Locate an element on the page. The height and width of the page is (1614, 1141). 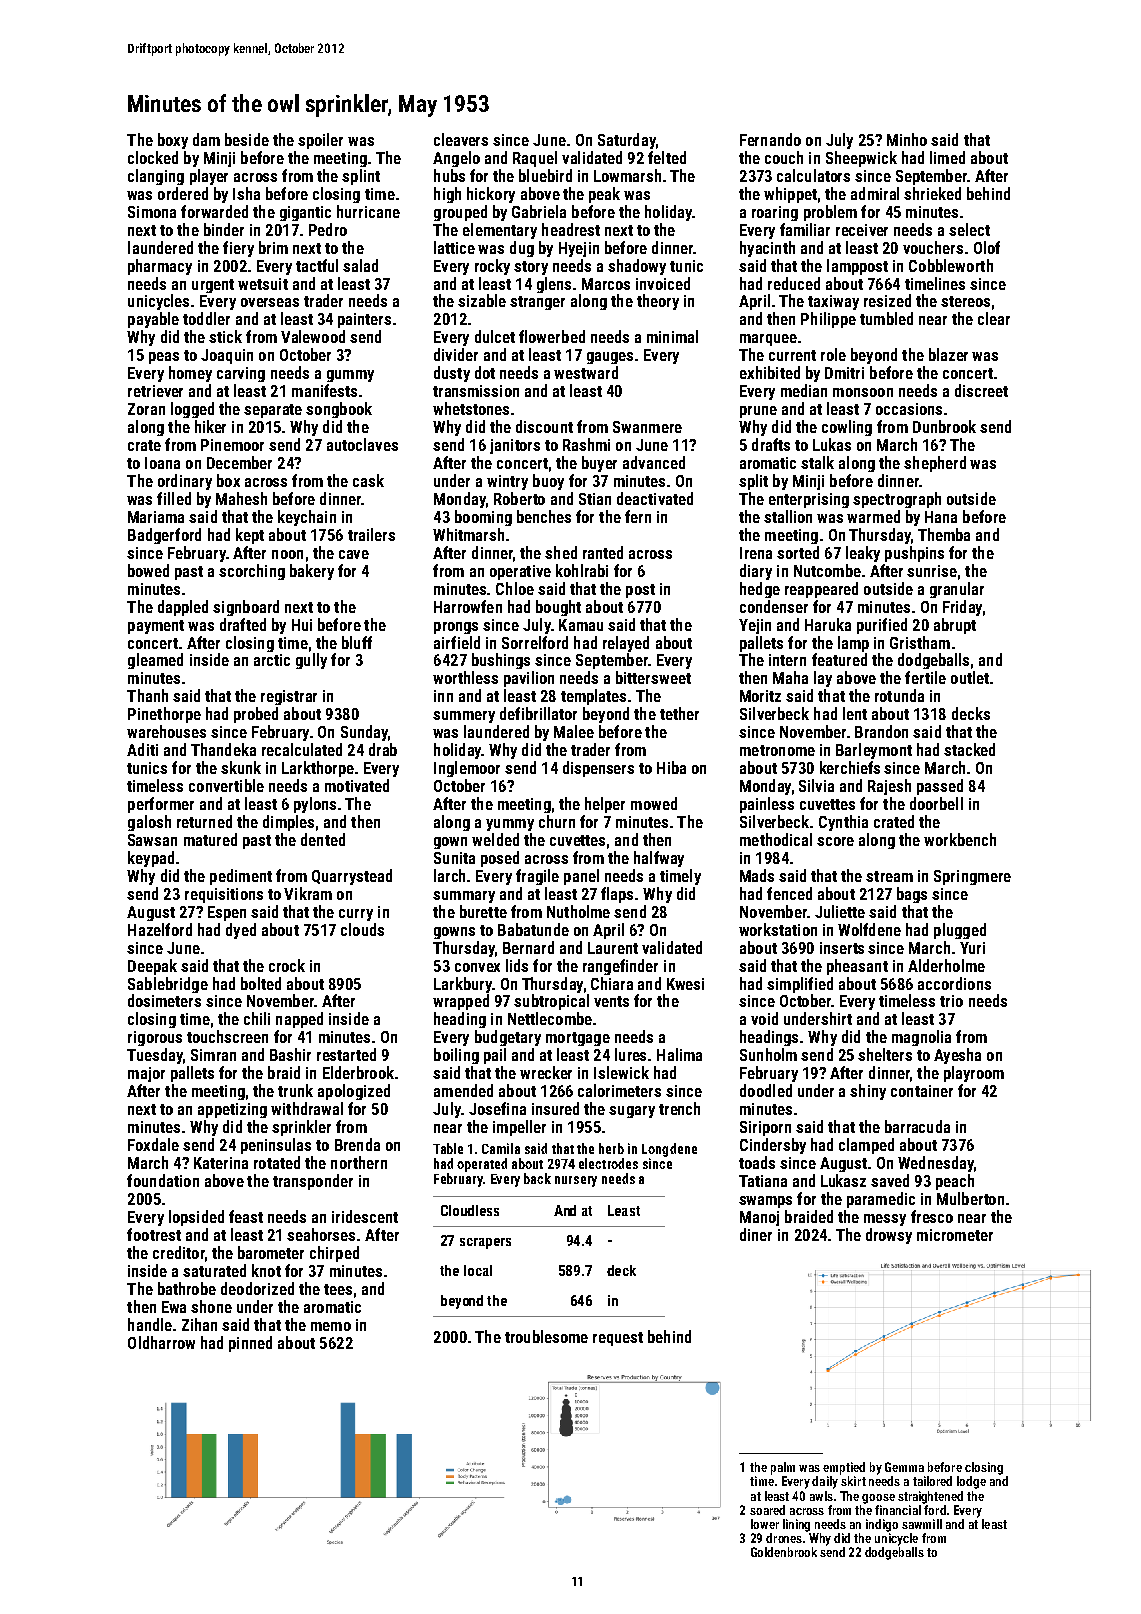
pinned is located at coordinates (250, 1344).
